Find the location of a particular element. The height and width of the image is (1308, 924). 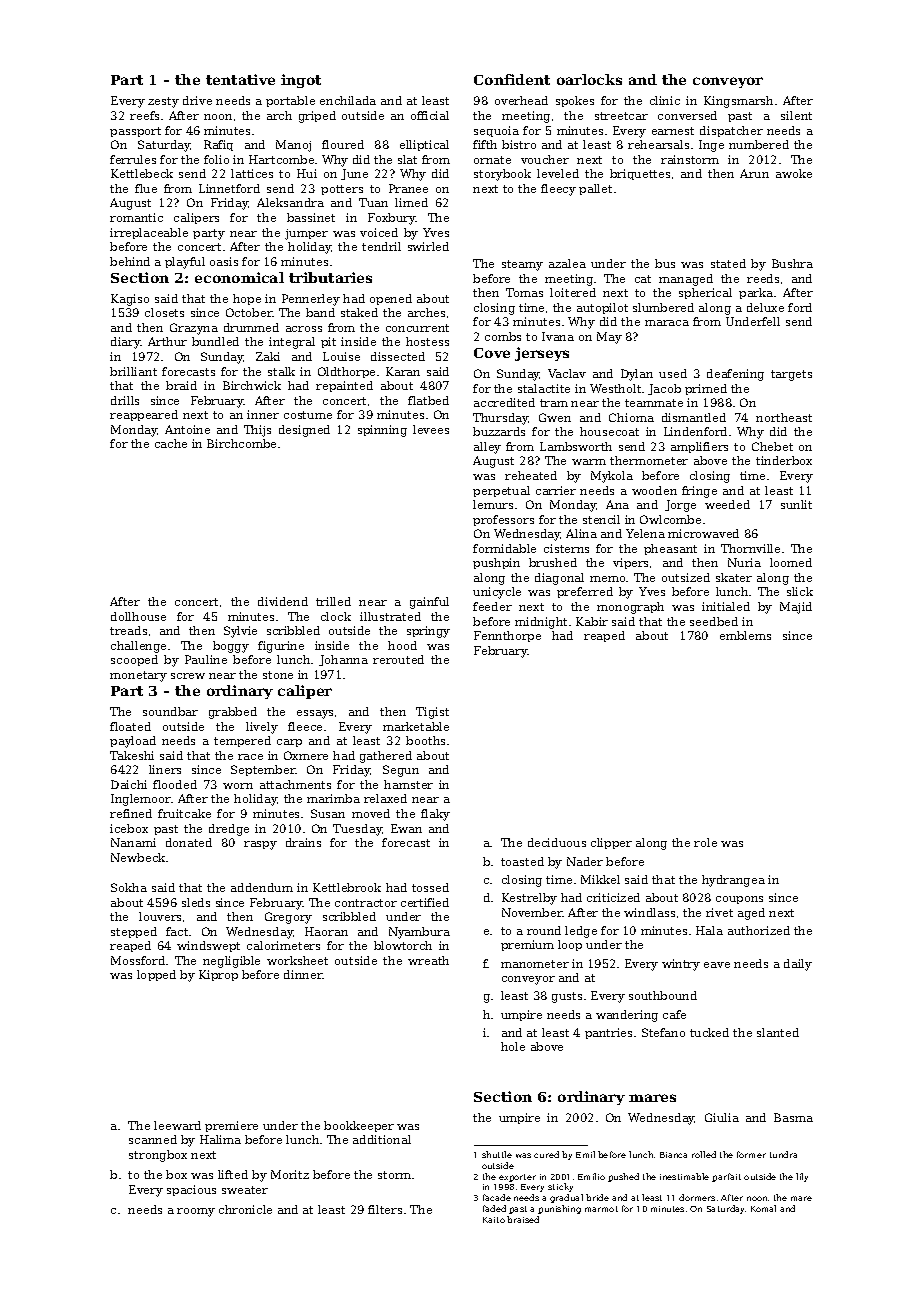

clinic is located at coordinates (665, 100).
